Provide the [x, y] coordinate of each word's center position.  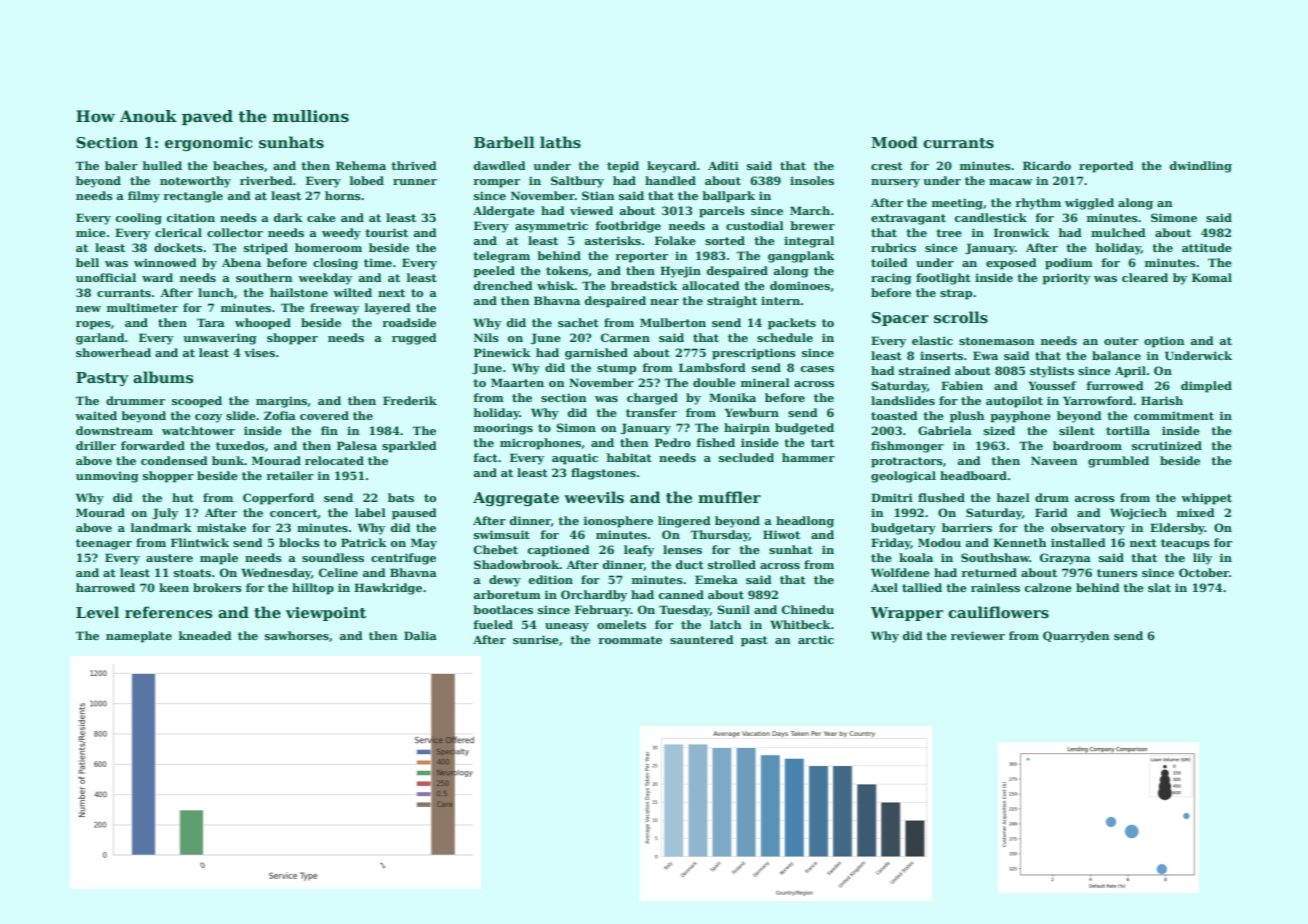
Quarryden [1076, 637]
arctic [816, 639]
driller [96, 445]
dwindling [1200, 167]
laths [560, 142]
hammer [808, 457]
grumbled [1118, 462]
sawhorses [297, 635]
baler [121, 165]
